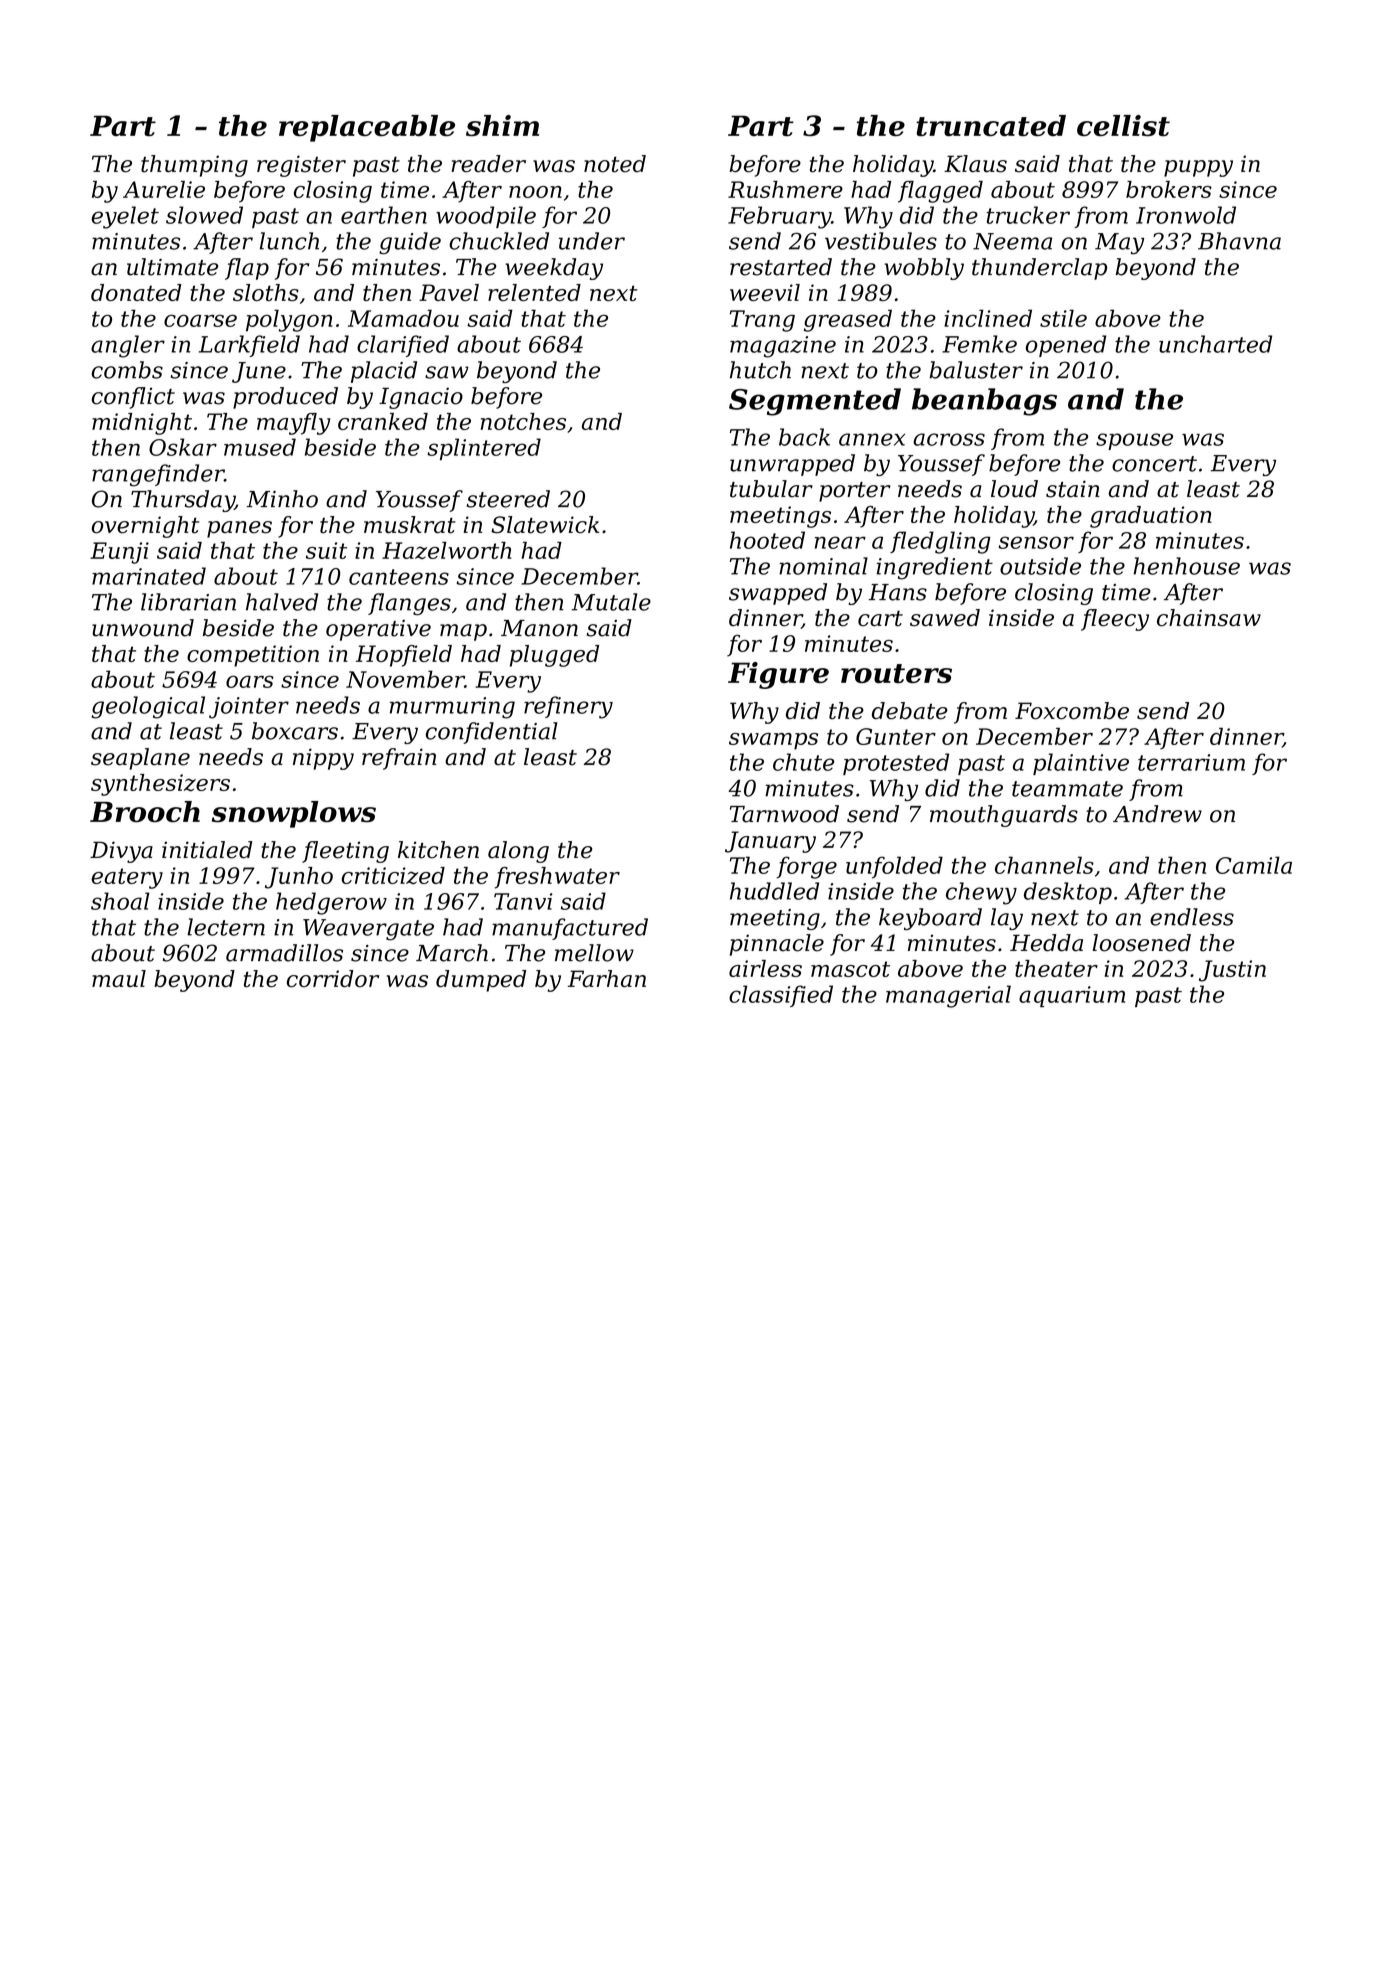  What do you see at coordinates (226, 927) in the image?
I see `lectern` at bounding box center [226, 927].
